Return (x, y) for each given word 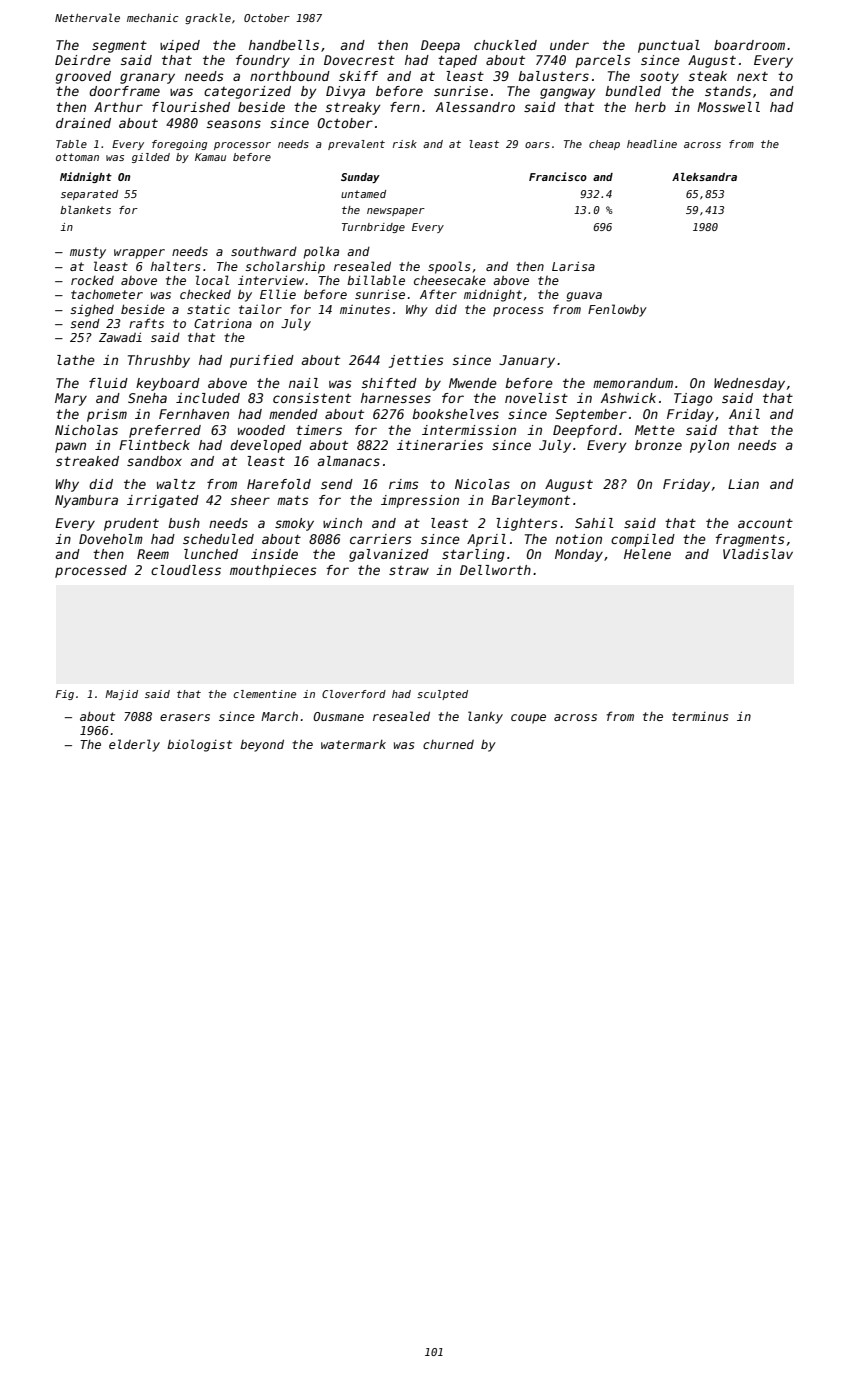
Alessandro (475, 107)
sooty (659, 77)
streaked (87, 461)
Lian (743, 484)
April (486, 540)
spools (449, 267)
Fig (65, 695)
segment (119, 46)
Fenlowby (617, 310)
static (208, 309)
